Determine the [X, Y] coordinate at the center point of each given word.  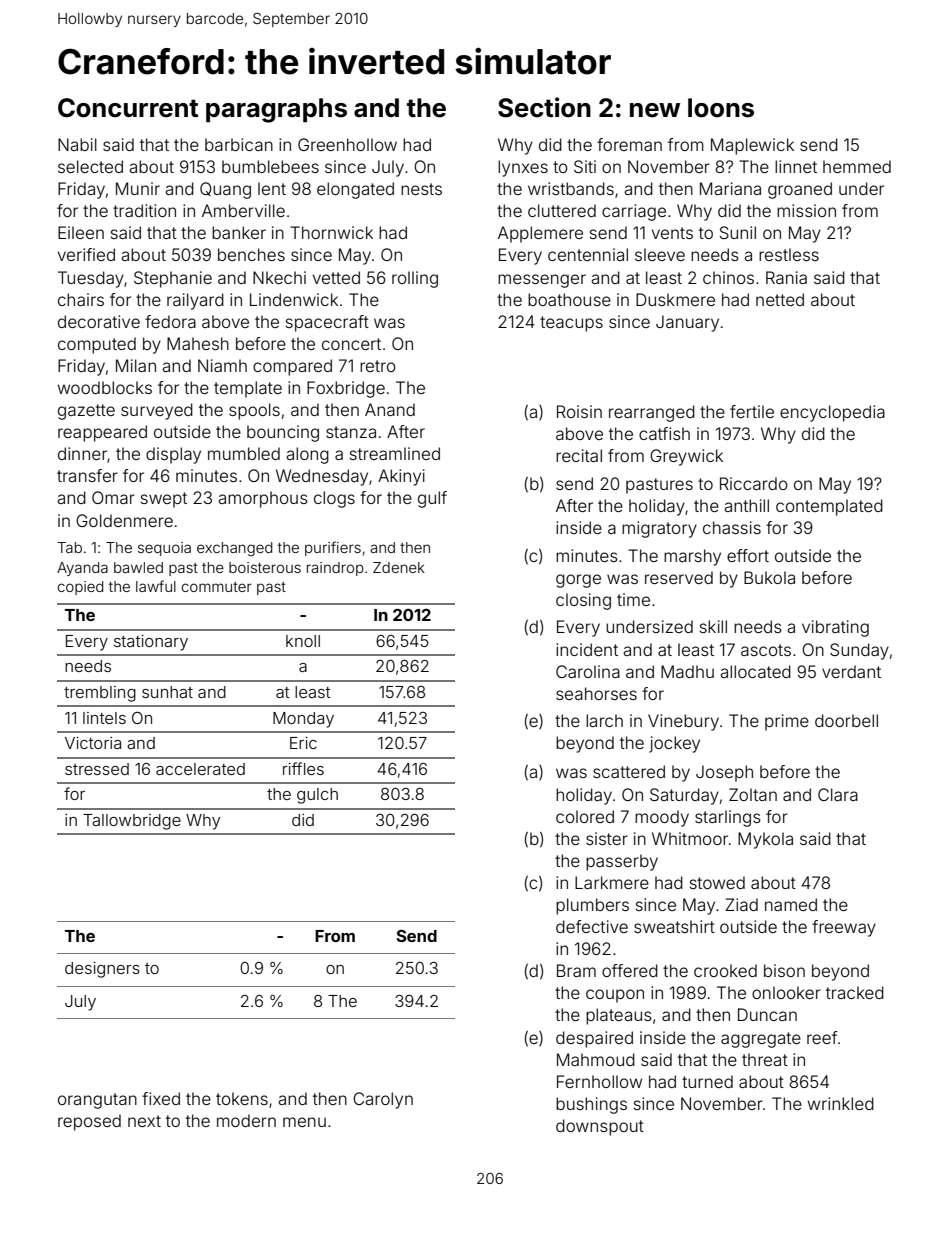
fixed [161, 1098]
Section [544, 107]
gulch [317, 796]
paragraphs [276, 110]
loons [721, 108]
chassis [732, 527]
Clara [838, 794]
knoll [303, 641]
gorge [578, 581]
